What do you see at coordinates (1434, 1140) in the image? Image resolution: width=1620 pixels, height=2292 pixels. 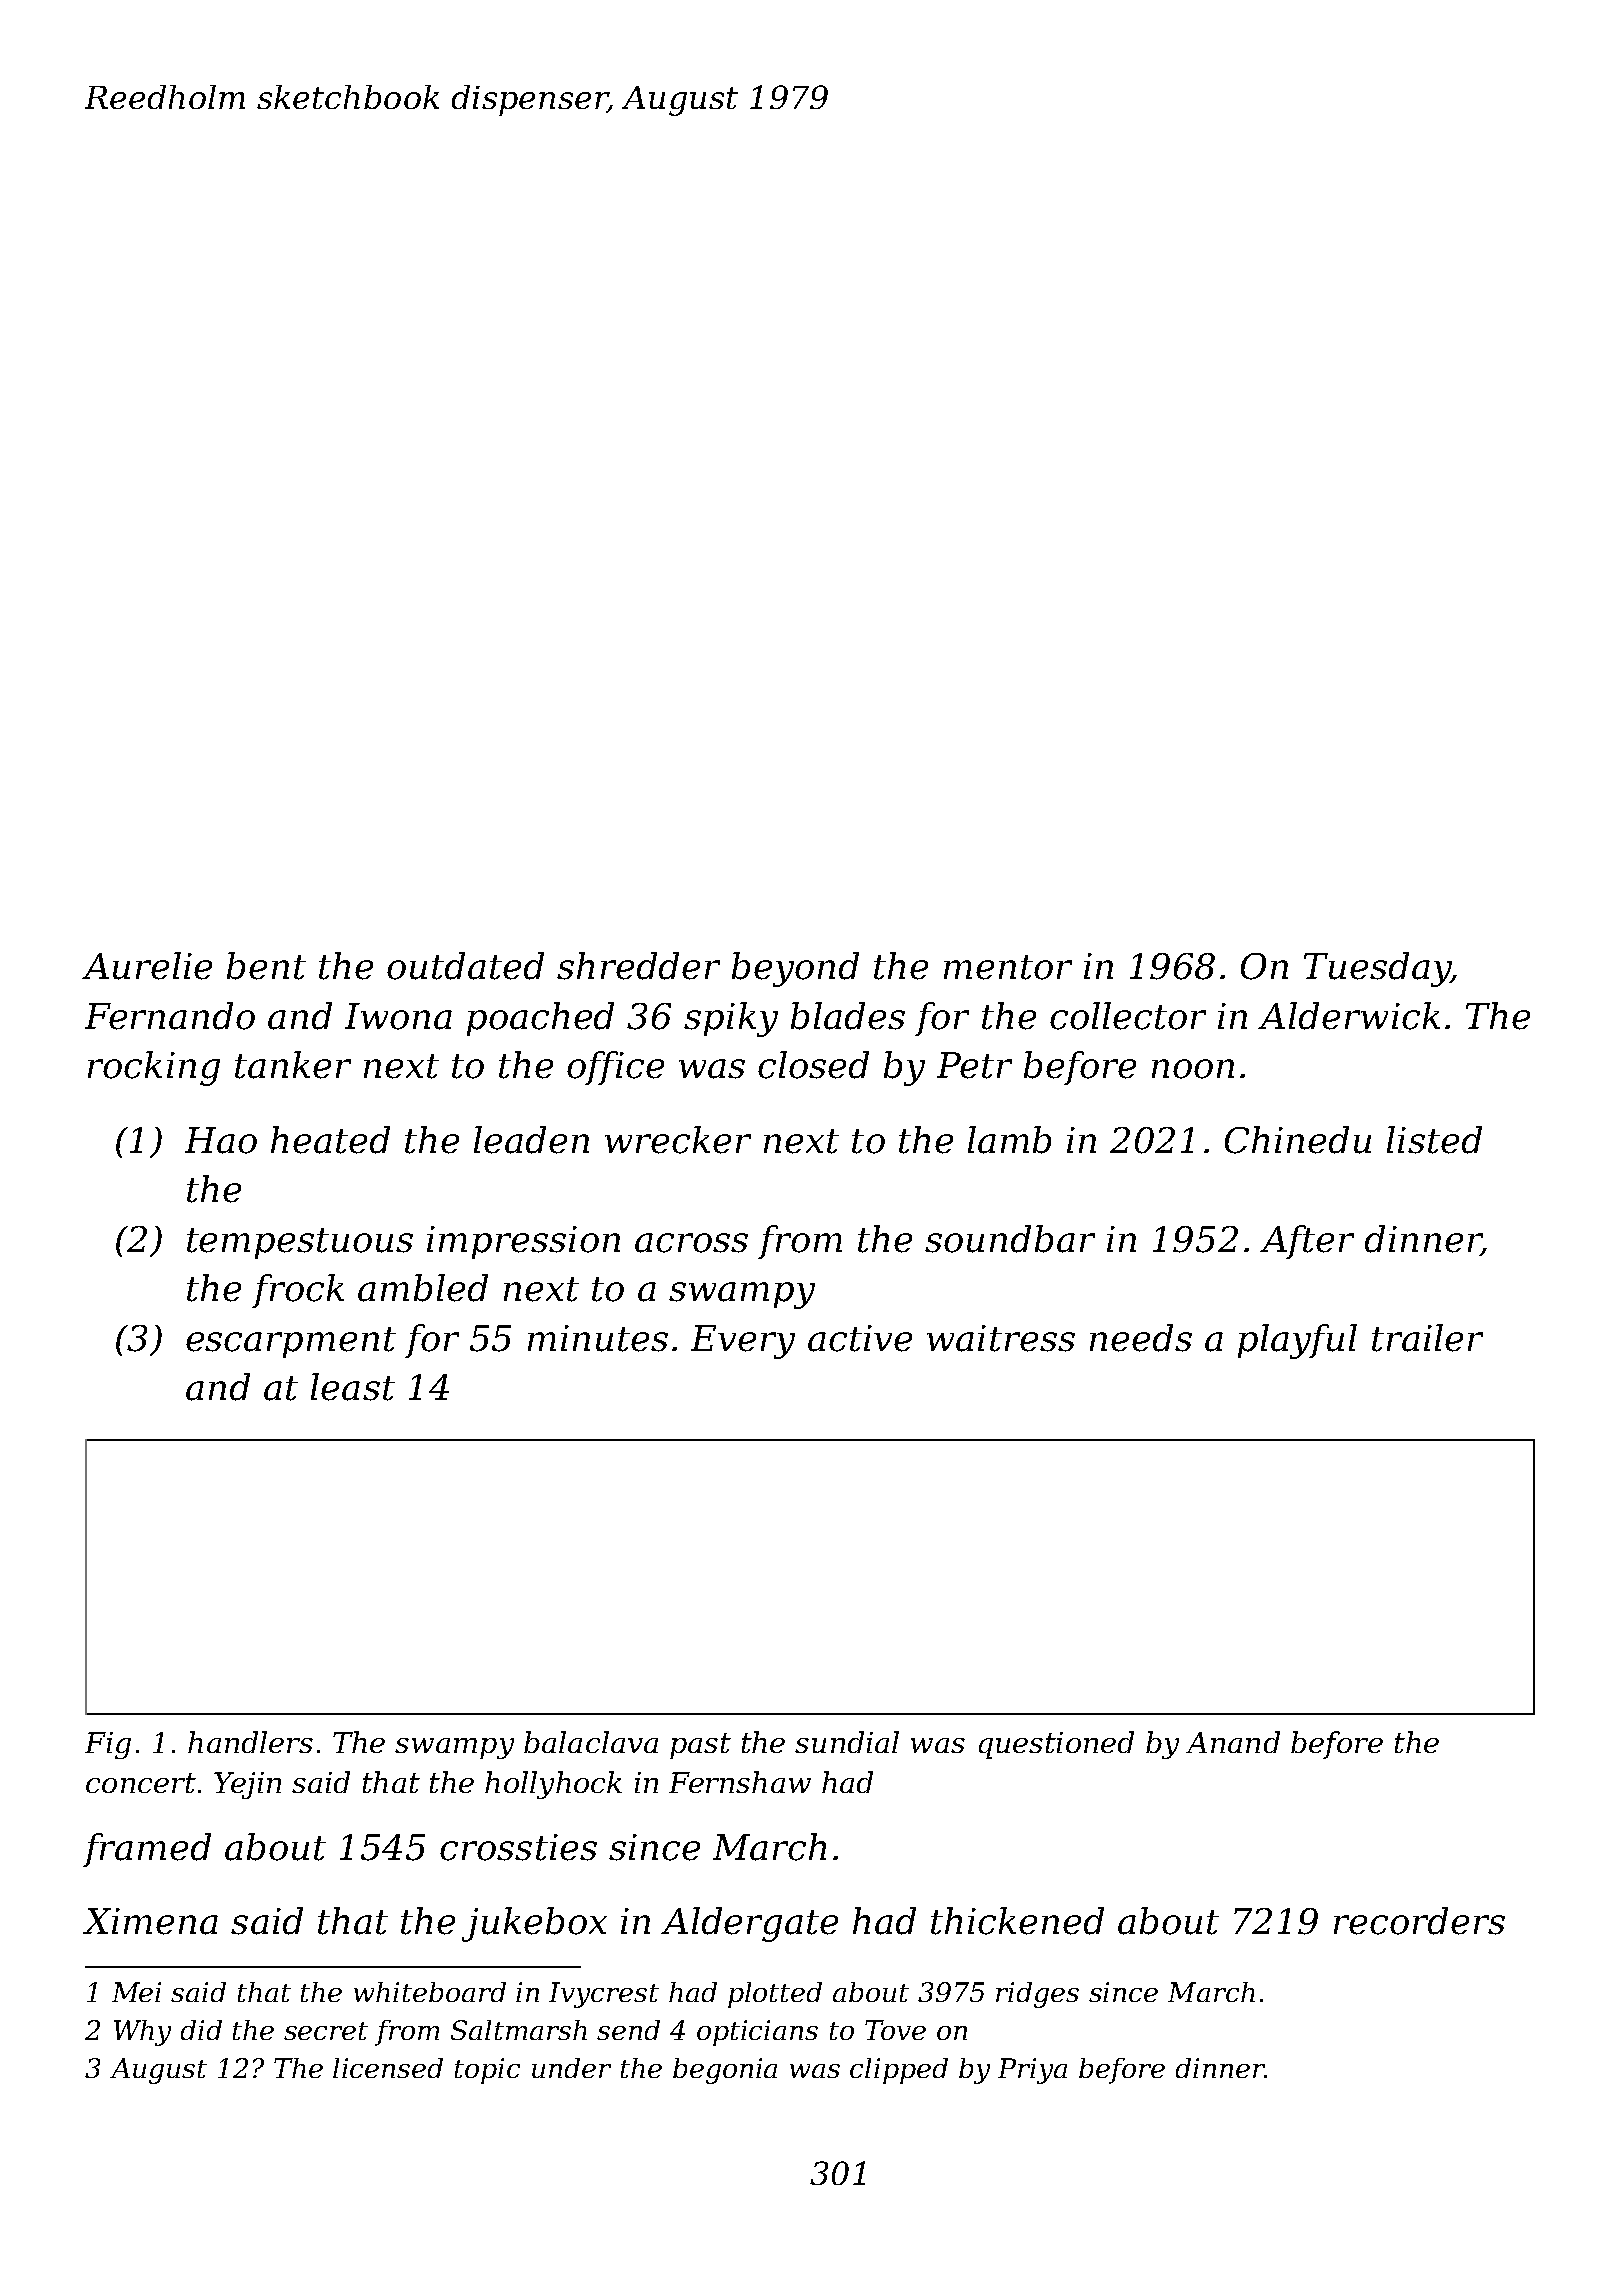 I see `listed` at bounding box center [1434, 1140].
